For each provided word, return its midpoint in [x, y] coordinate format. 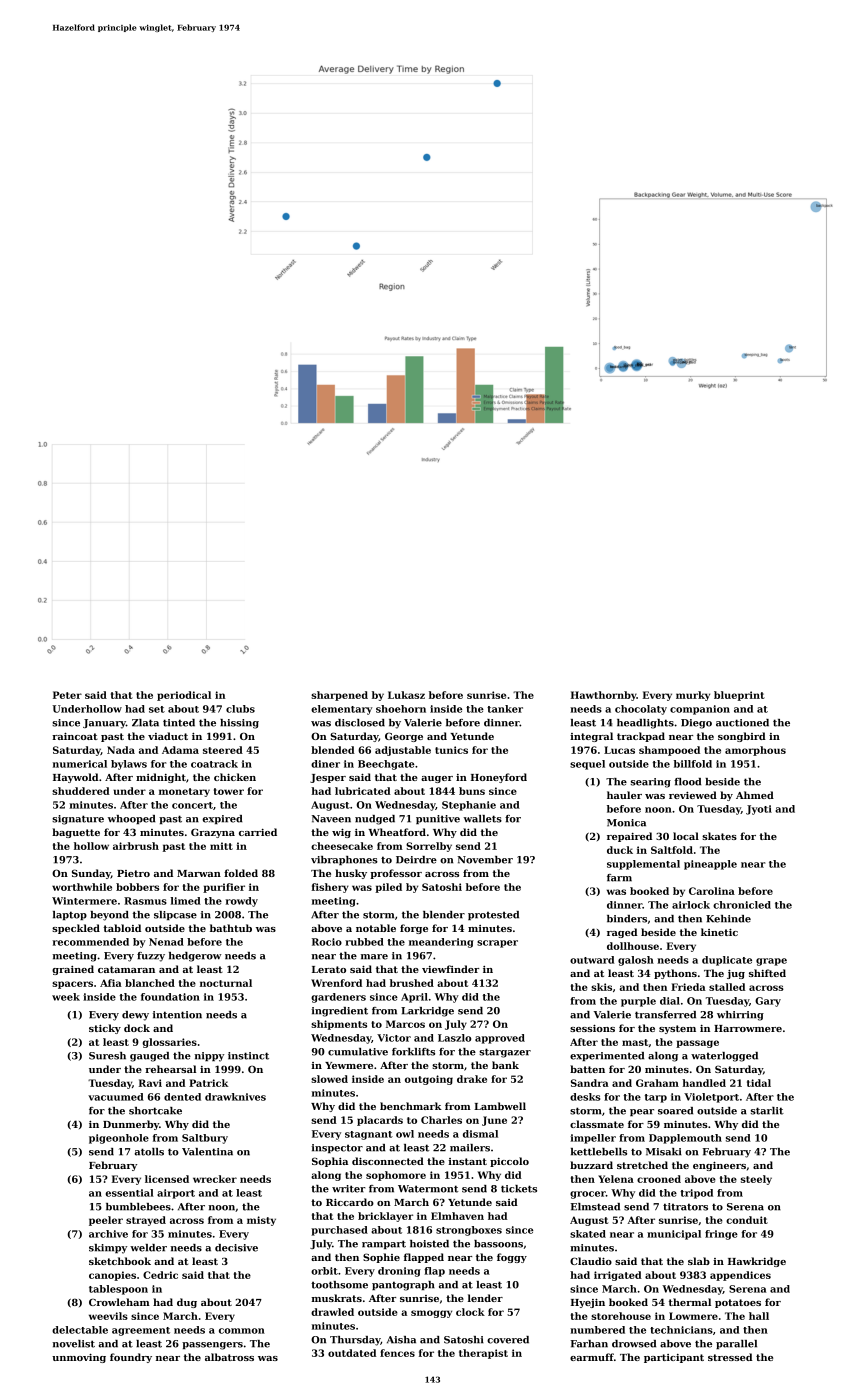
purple [638, 1002]
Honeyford [499, 778]
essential [130, 1193]
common [242, 1331]
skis [601, 987]
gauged [149, 1057]
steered [223, 750]
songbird [742, 737]
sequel [587, 765]
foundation [170, 997]
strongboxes [469, 1231]
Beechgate [386, 765]
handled [704, 1083]
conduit [747, 1220]
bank [505, 1065]
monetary [184, 792]
